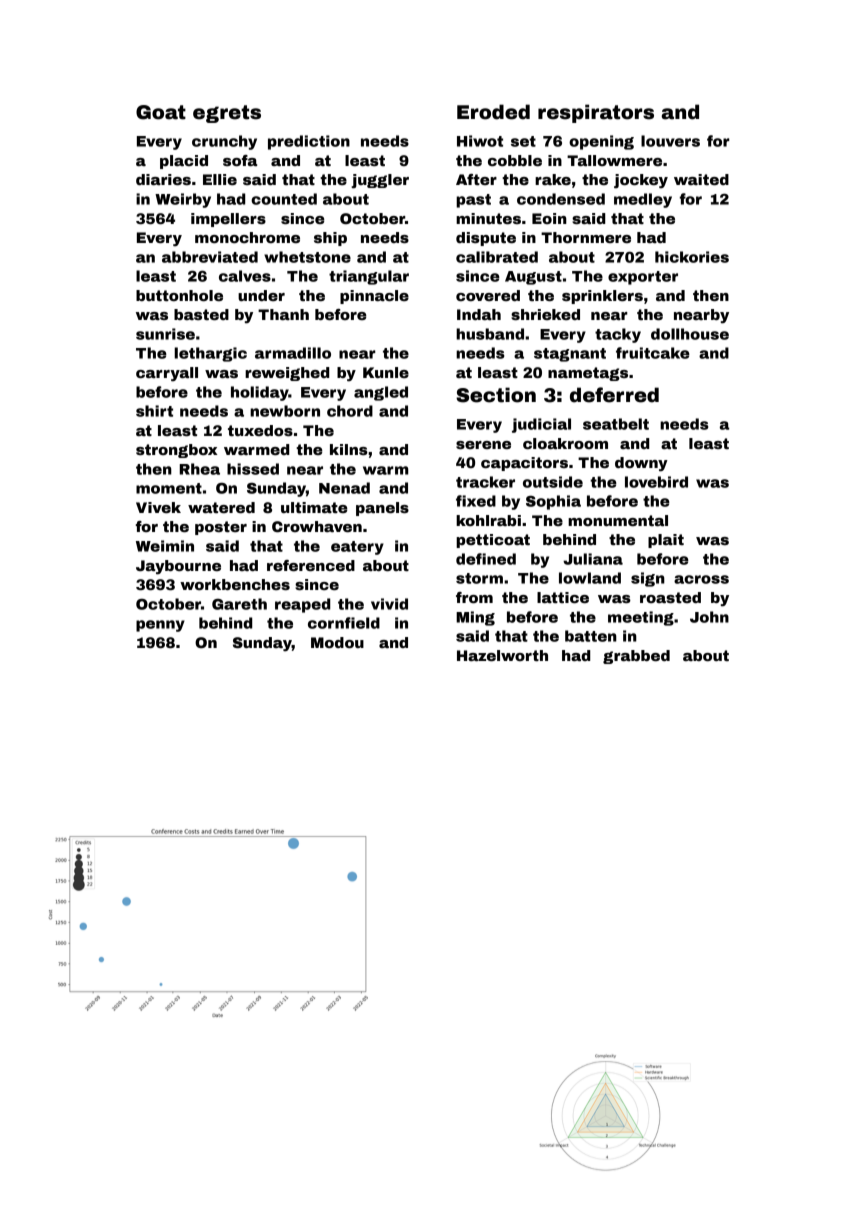 Image resolution: width=865 pixels, height=1227 pixels. I want to click on penny, so click(160, 626).
